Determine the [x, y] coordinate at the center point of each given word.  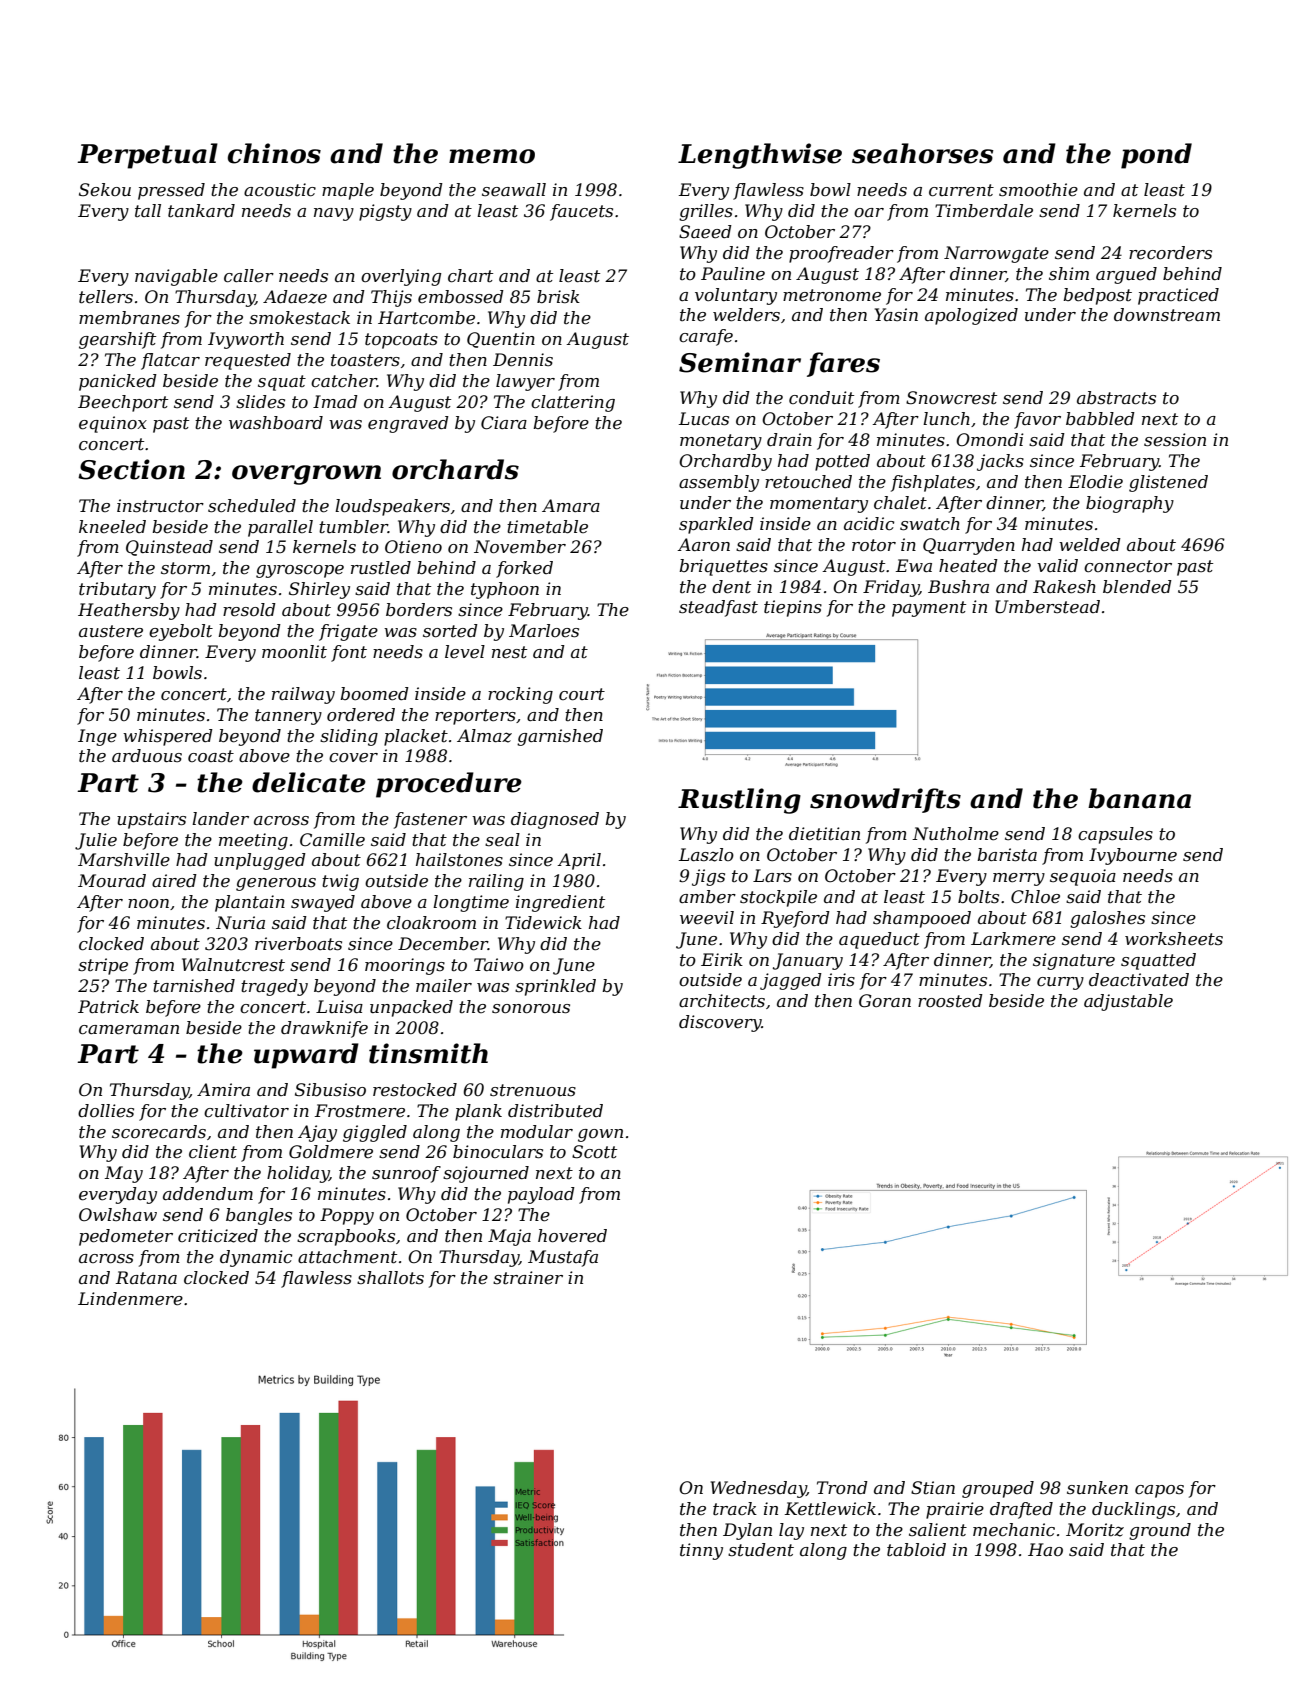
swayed [323, 903]
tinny [701, 1551]
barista [1007, 855]
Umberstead [1047, 607]
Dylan [747, 1531]
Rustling [739, 801]
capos [1159, 1491]
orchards [455, 469]
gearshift [117, 340]
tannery [288, 717]
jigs [708, 877]
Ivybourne [1133, 856]
